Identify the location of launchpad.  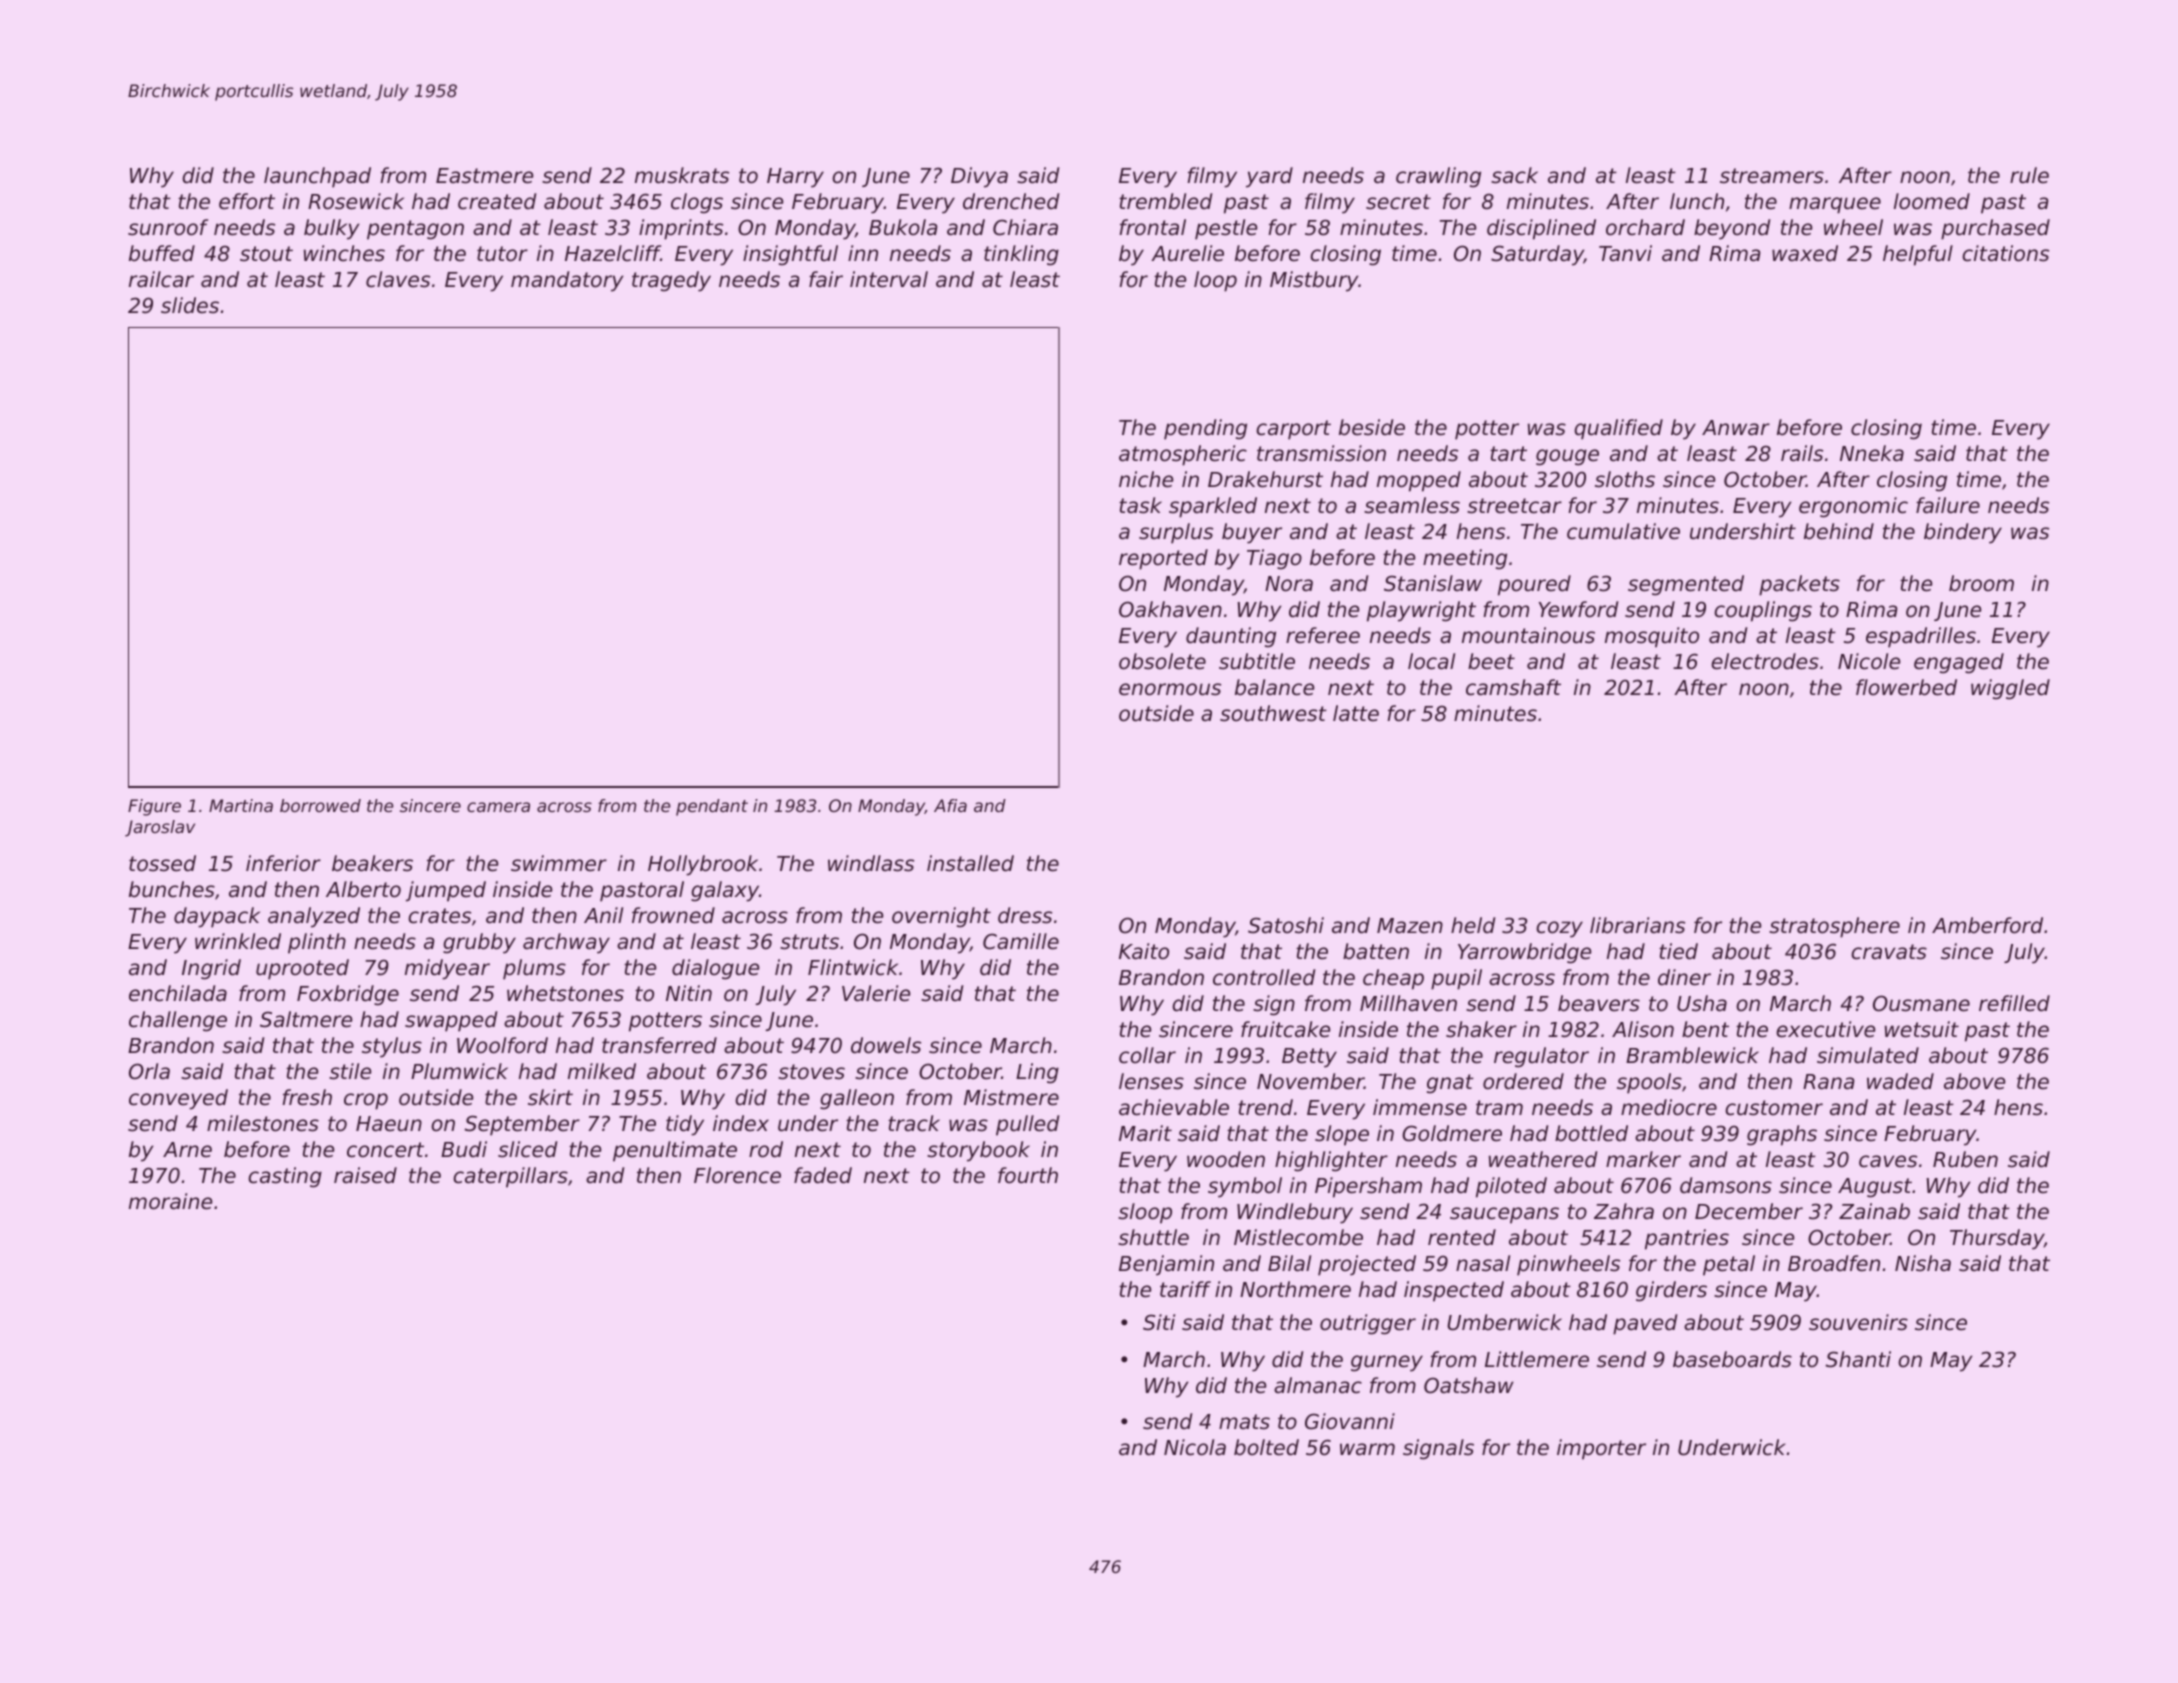
(317, 177).
